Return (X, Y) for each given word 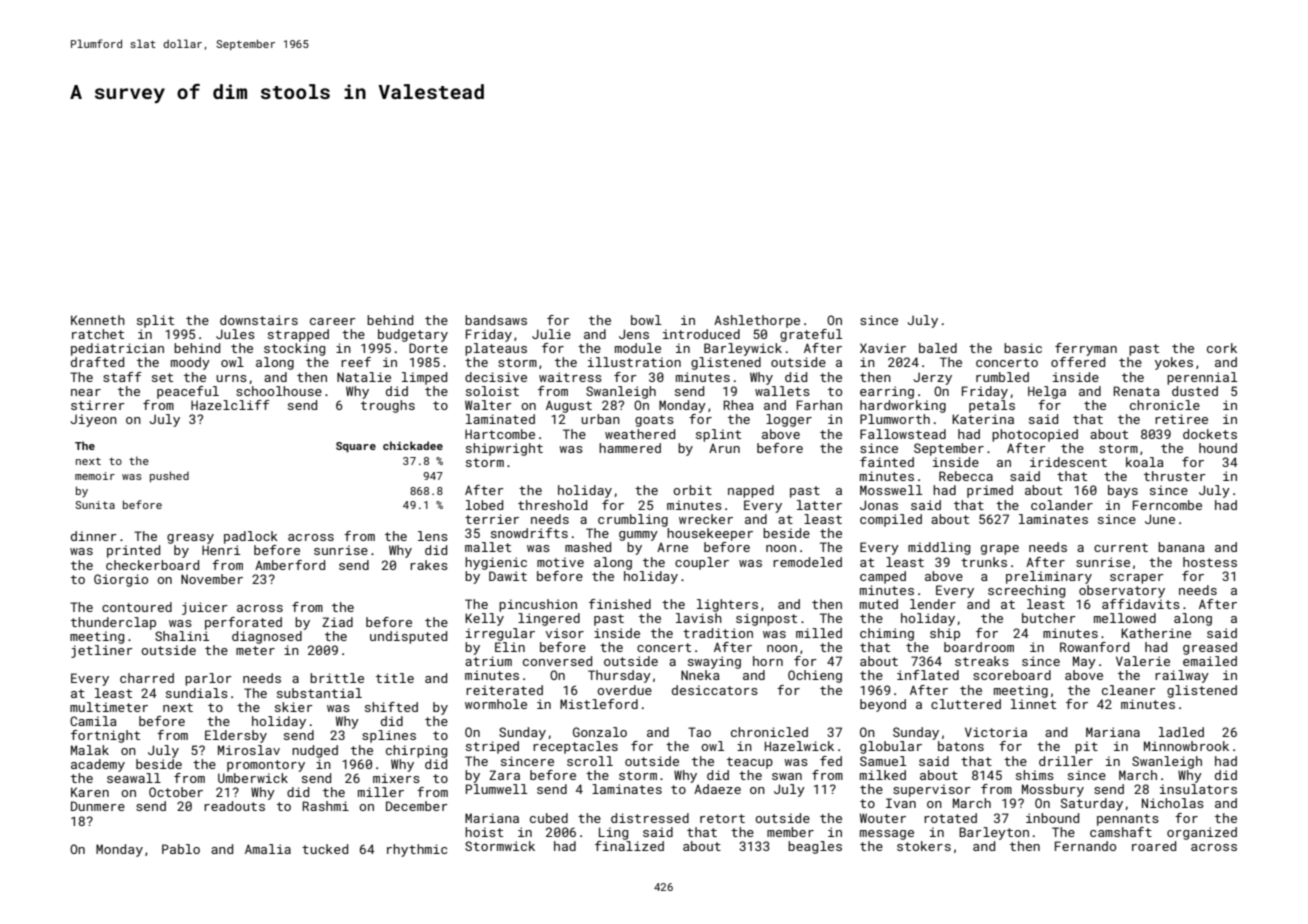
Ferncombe (1167, 505)
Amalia (268, 849)
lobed (484, 505)
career (333, 321)
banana (1181, 547)
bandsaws (496, 320)
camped (883, 577)
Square (356, 447)
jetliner (102, 651)
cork (1222, 348)
